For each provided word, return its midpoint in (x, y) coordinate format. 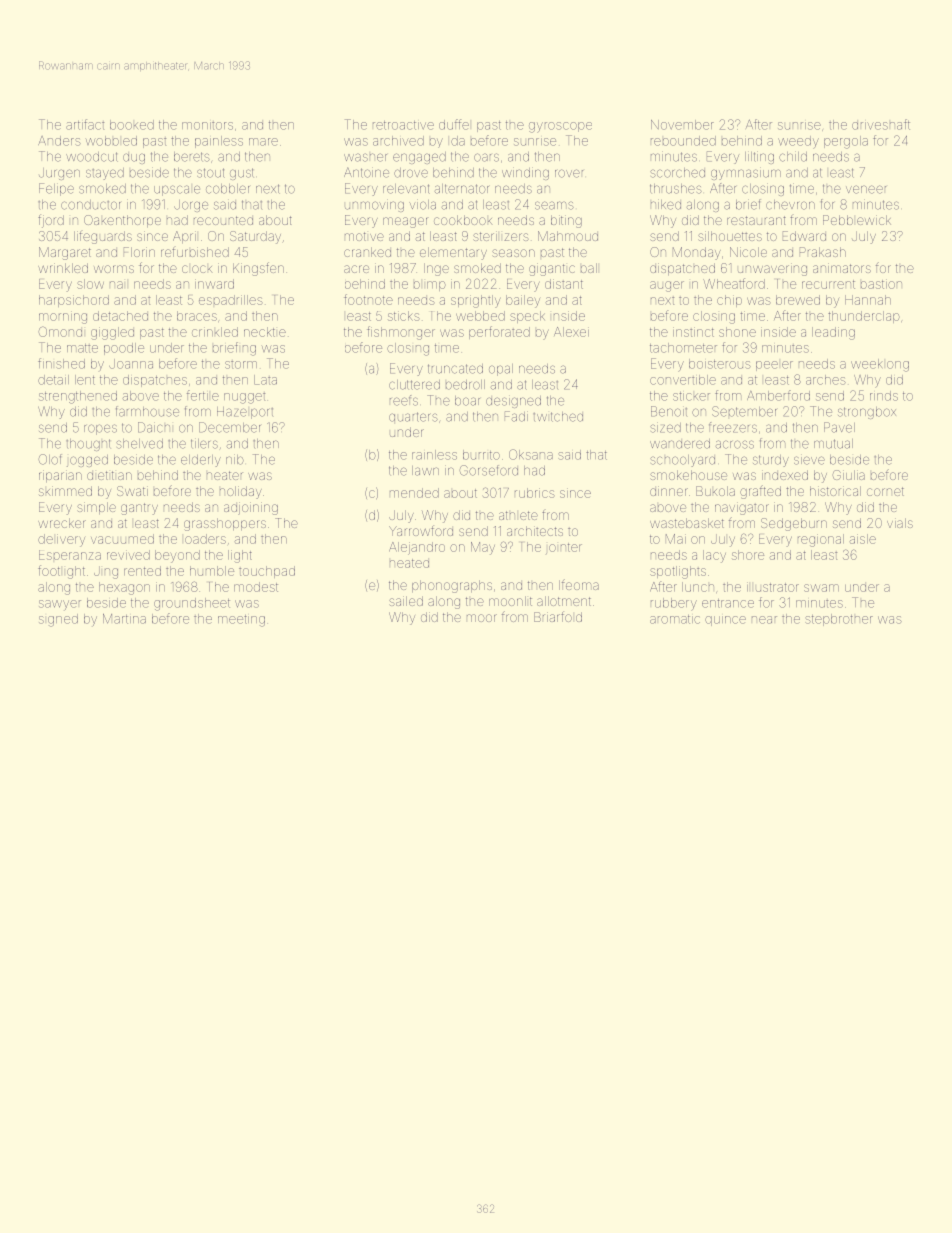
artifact (85, 124)
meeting (241, 621)
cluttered (414, 385)
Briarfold (558, 616)
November (682, 125)
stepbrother (839, 620)
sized (665, 427)
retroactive (403, 125)
